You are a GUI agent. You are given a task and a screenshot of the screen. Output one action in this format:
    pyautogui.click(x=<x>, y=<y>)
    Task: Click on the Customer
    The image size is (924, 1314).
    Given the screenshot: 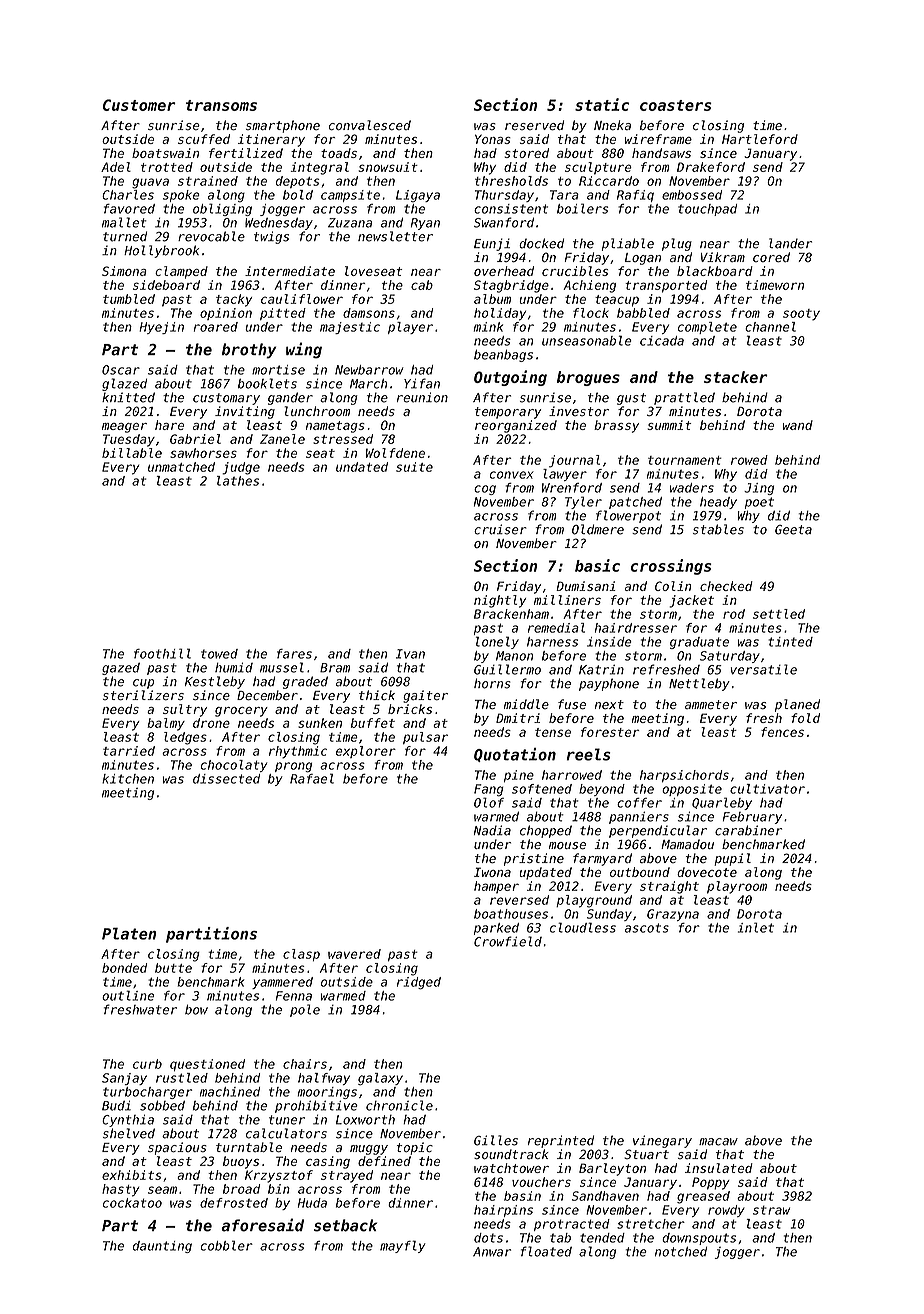 What is the action you would take?
    pyautogui.click(x=139, y=105)
